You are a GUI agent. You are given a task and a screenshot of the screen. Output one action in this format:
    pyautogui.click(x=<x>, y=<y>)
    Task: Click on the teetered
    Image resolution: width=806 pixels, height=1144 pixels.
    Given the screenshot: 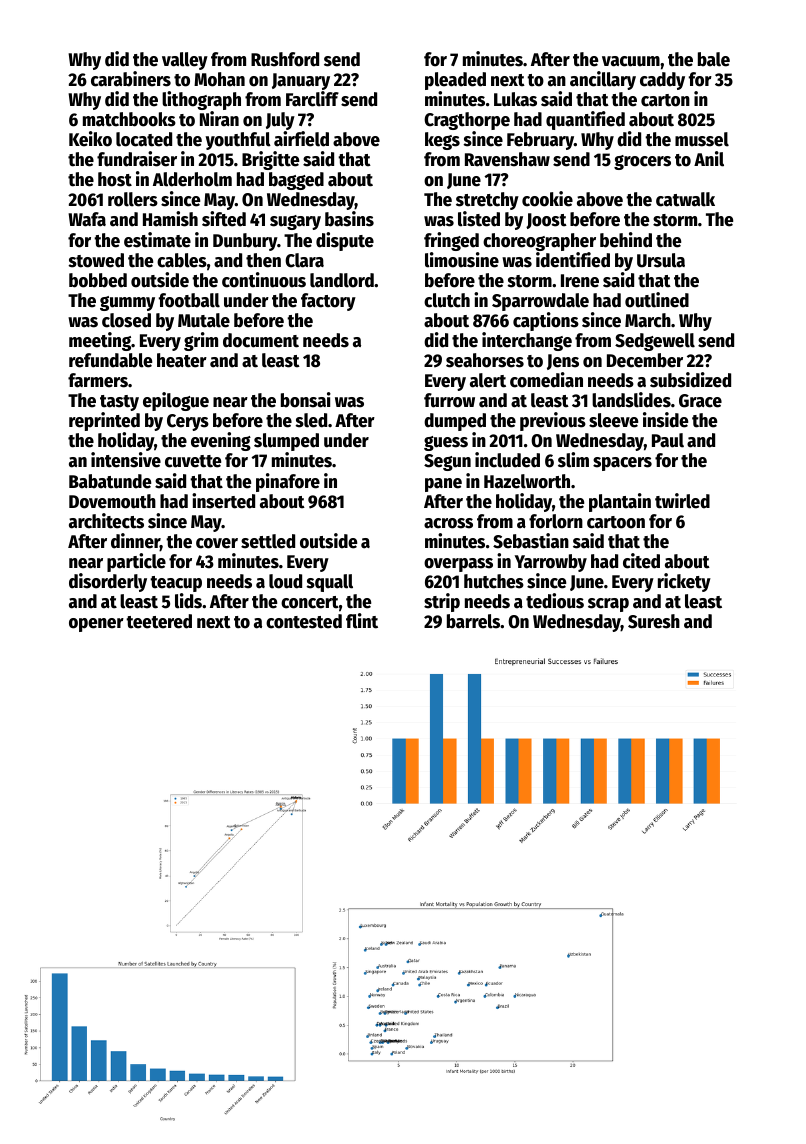 What is the action you would take?
    pyautogui.click(x=159, y=621)
